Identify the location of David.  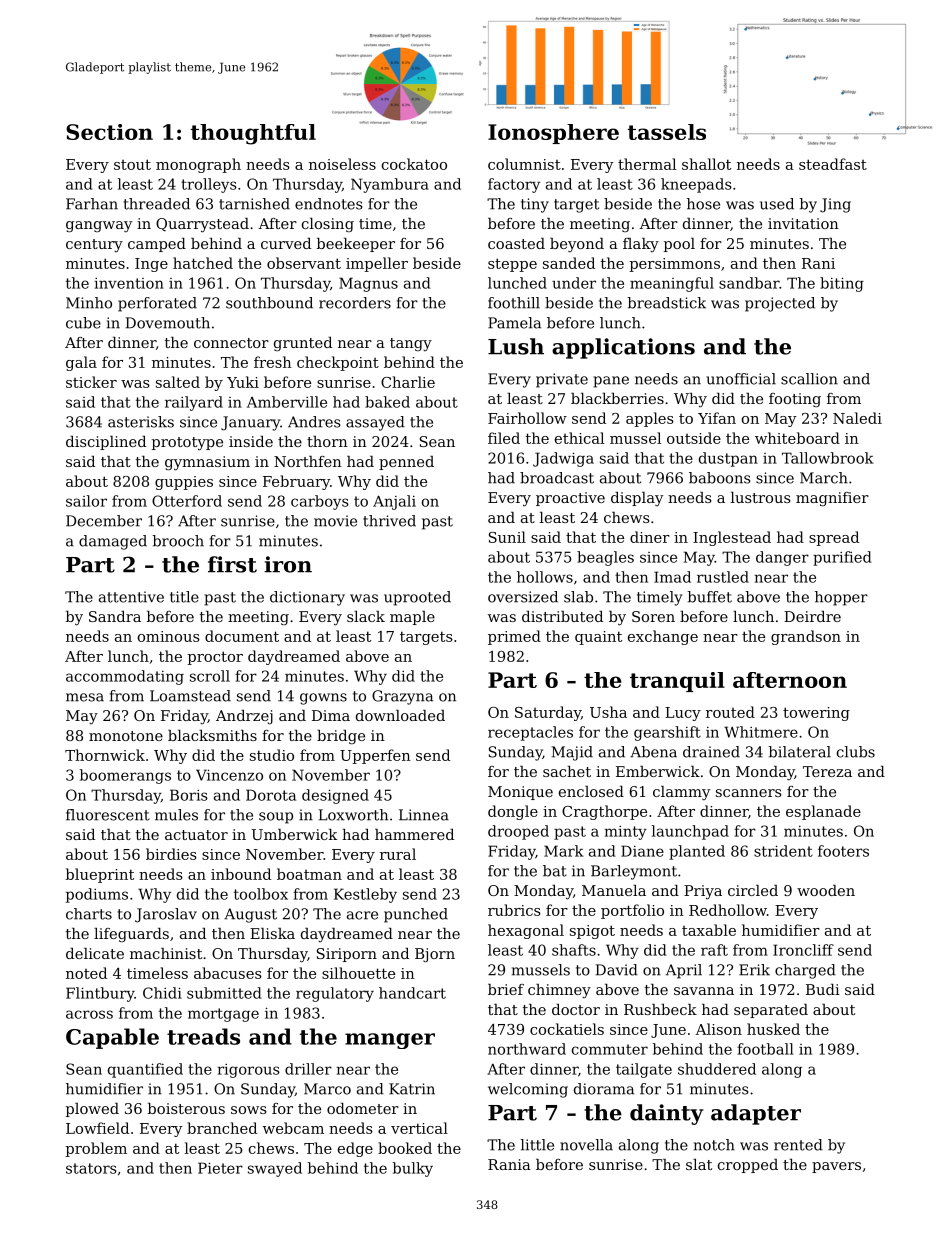
(617, 970).
